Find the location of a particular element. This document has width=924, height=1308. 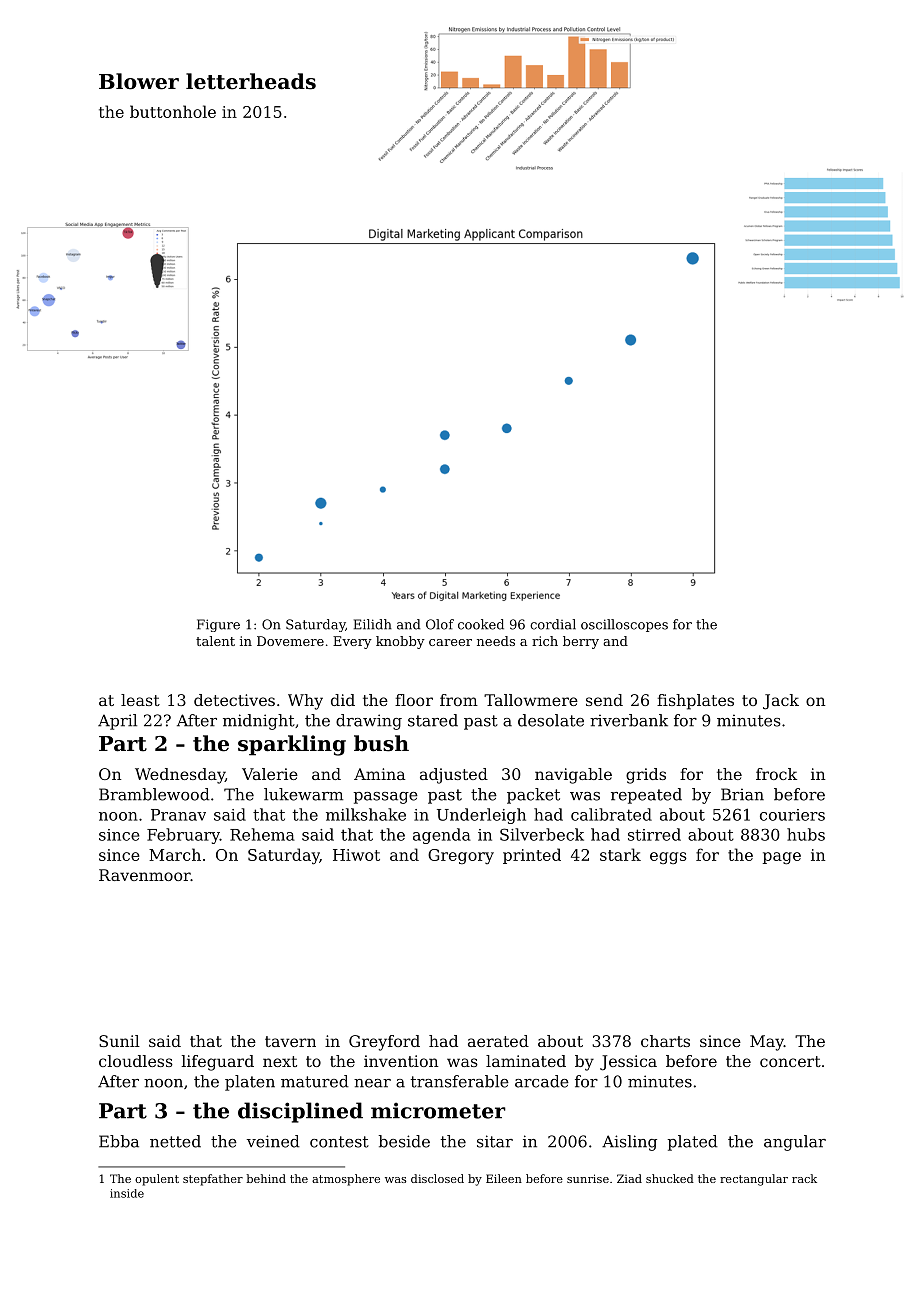

Olof is located at coordinates (440, 624).
